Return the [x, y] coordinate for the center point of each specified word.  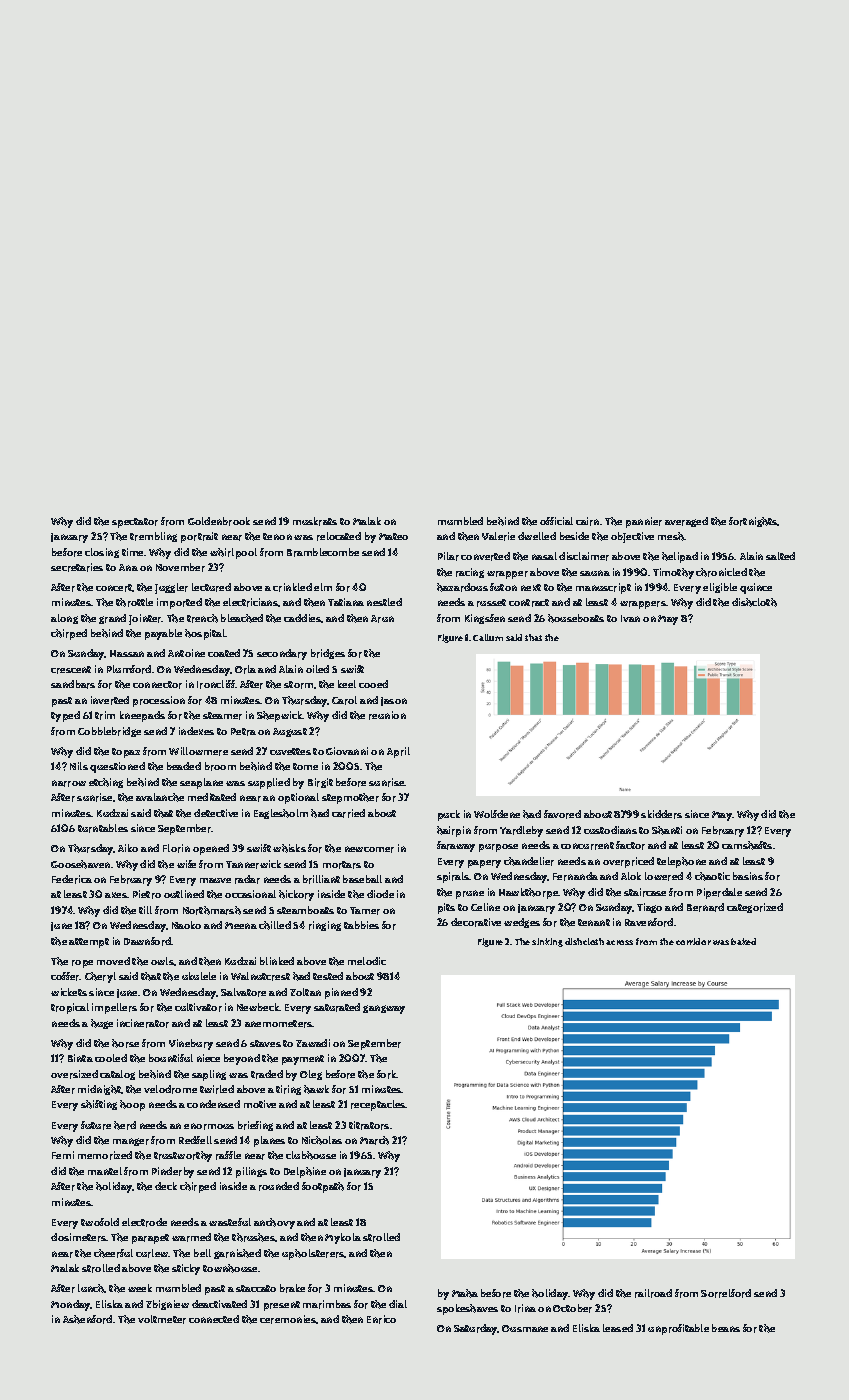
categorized [755, 908]
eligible [720, 588]
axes [116, 895]
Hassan [127, 653]
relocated [339, 536]
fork [387, 1074]
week [140, 1288]
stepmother [350, 798]
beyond [242, 1059]
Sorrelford [726, 1293]
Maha [465, 1293]
